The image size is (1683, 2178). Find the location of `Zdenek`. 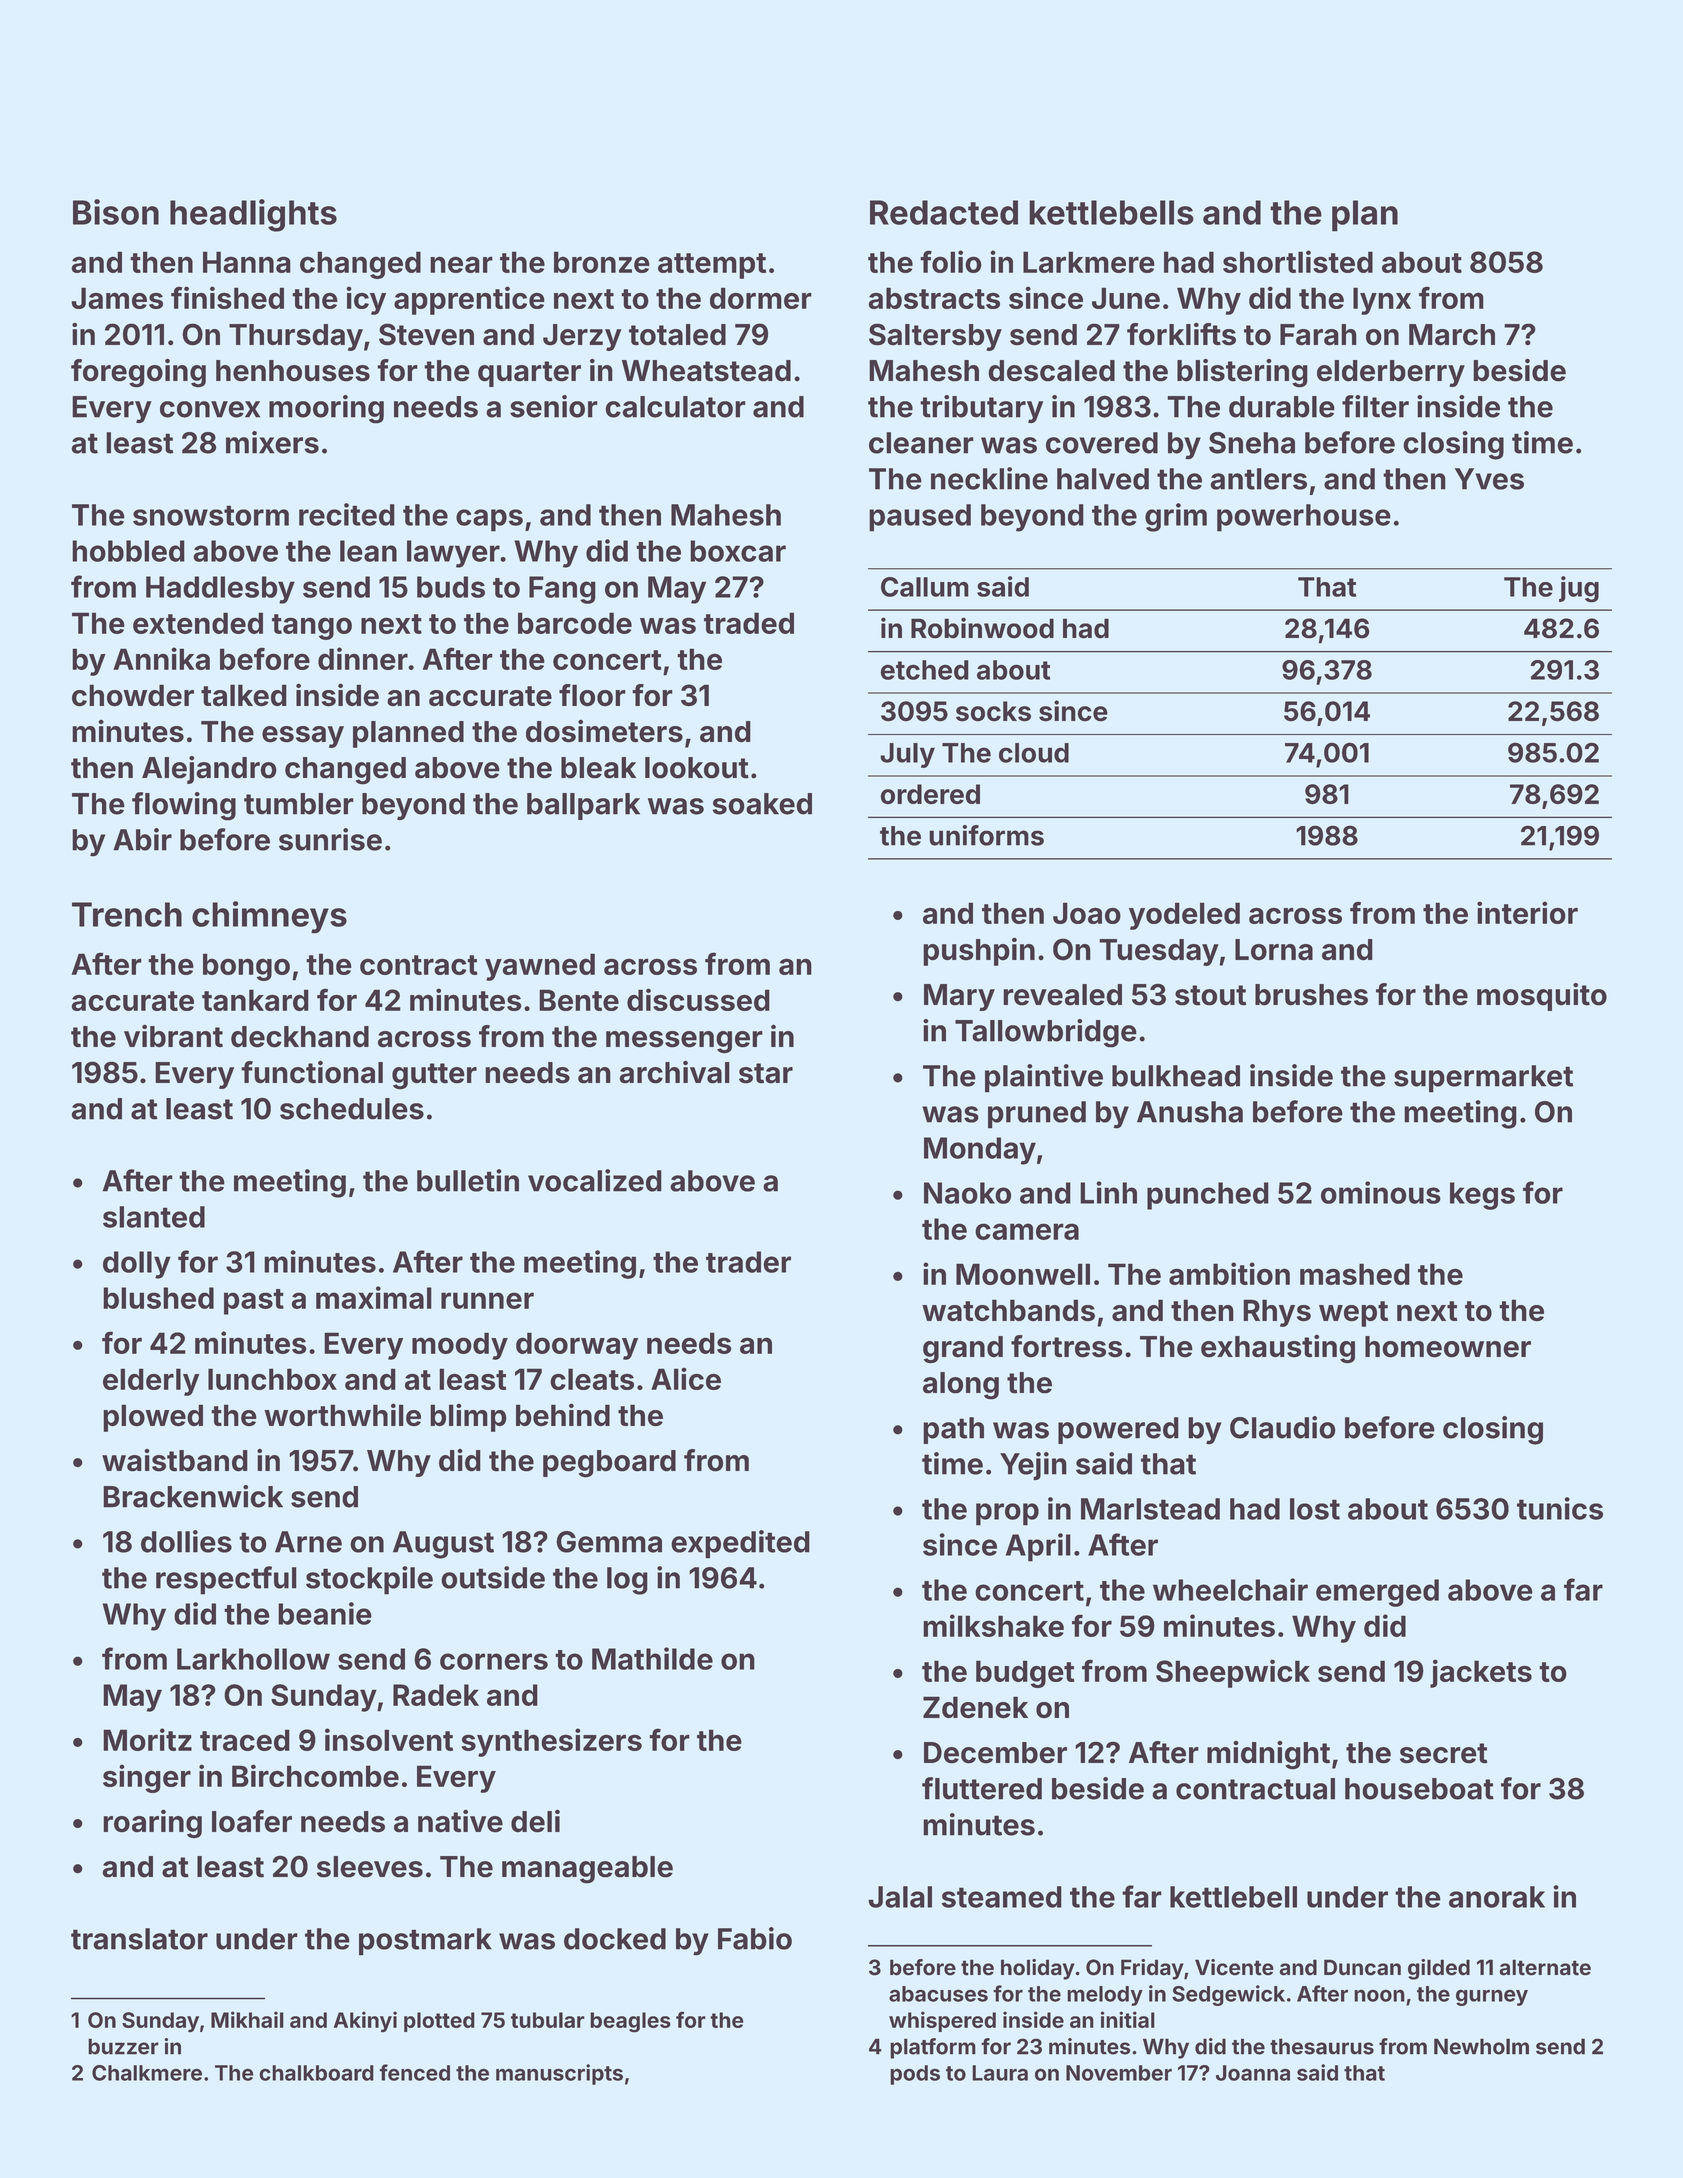

Zdenek is located at coordinates (975, 1707).
